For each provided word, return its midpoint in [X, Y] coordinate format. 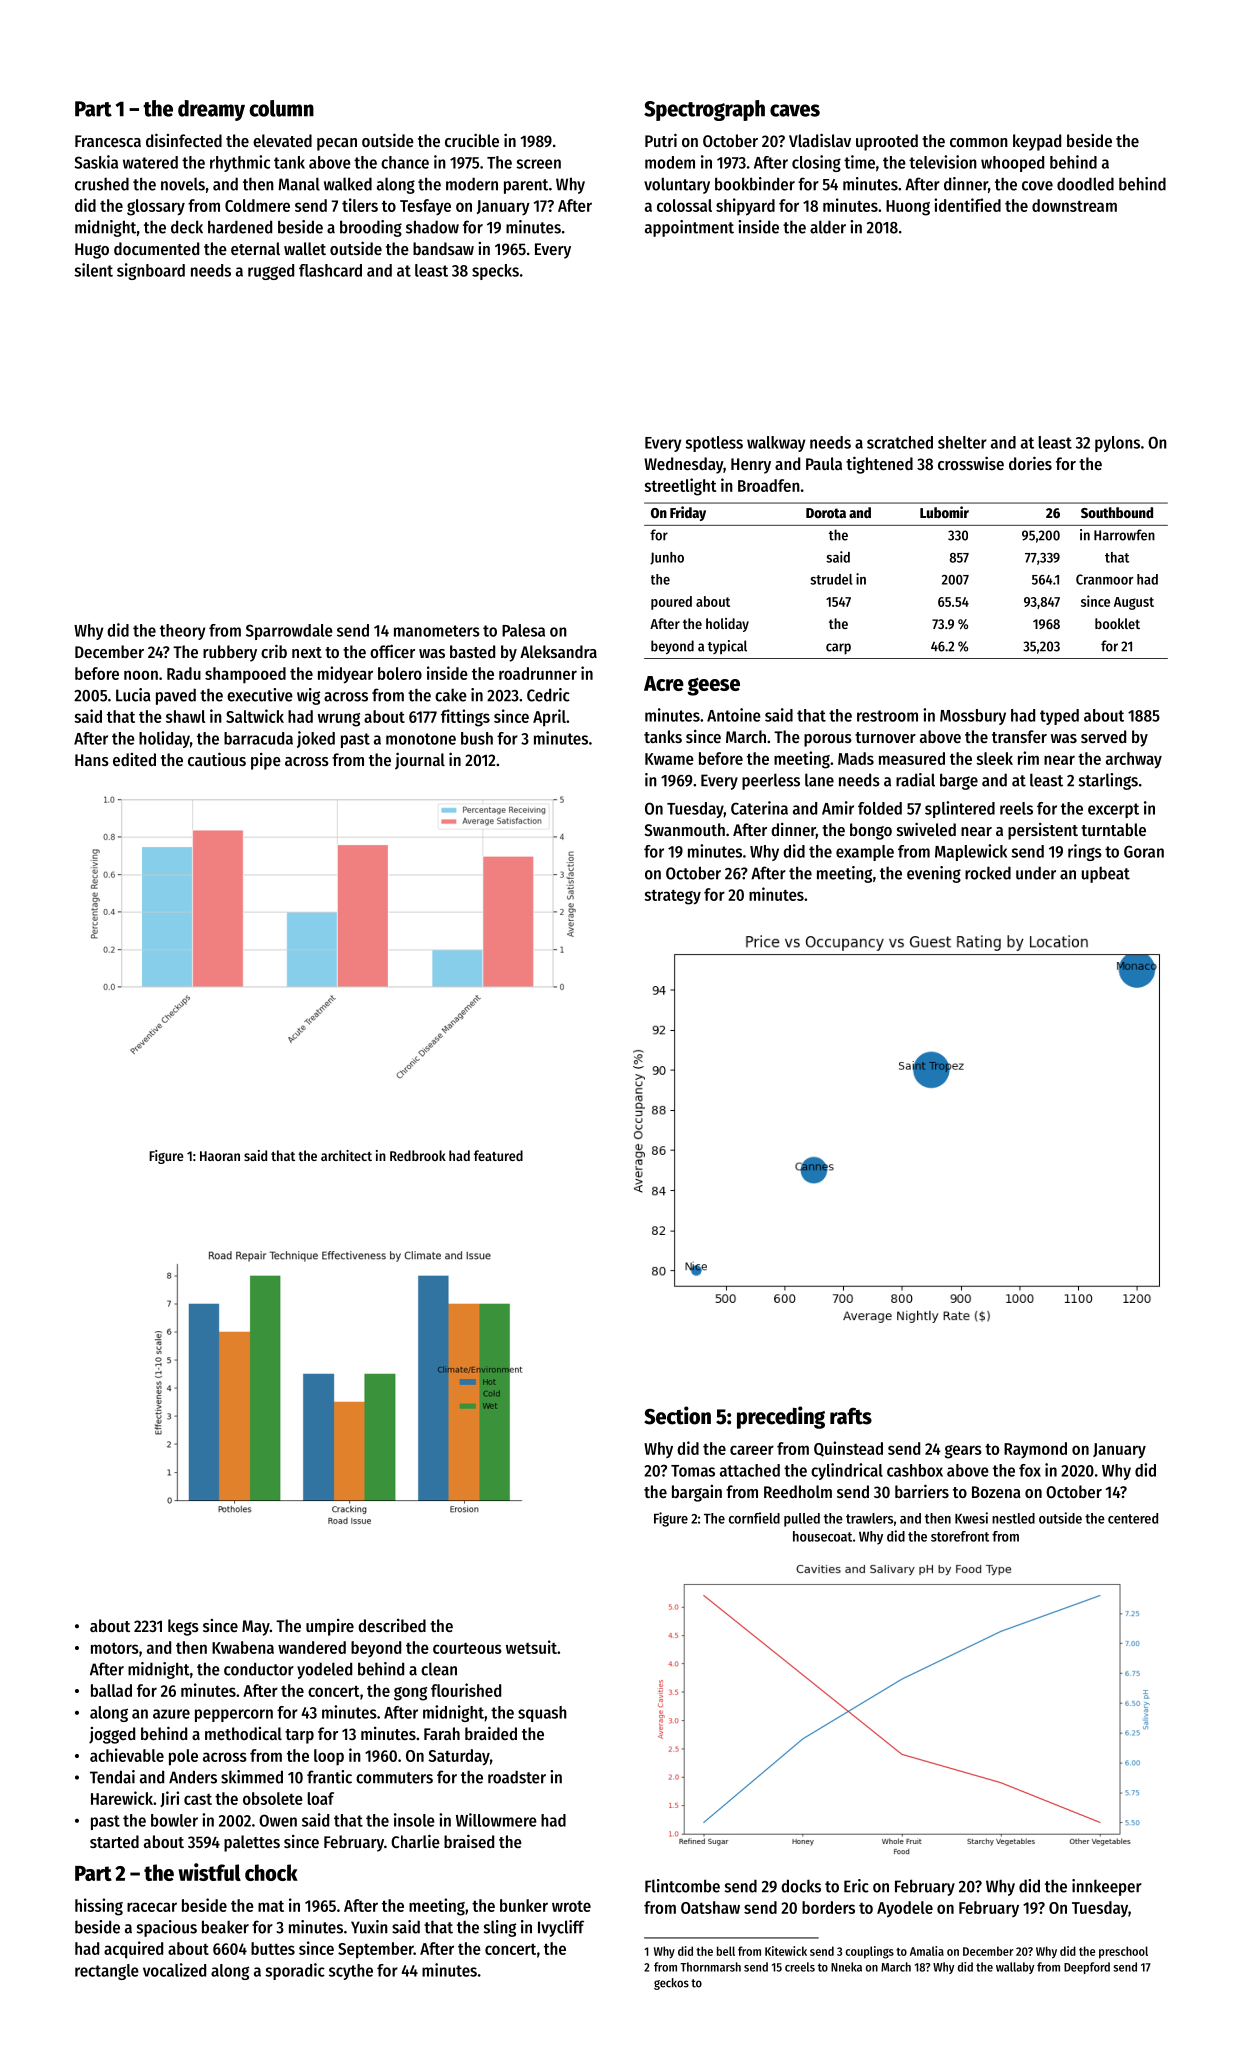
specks [495, 272]
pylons [1117, 444]
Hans [92, 760]
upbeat [1106, 875]
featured [498, 1155]
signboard [151, 271]
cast [198, 1799]
